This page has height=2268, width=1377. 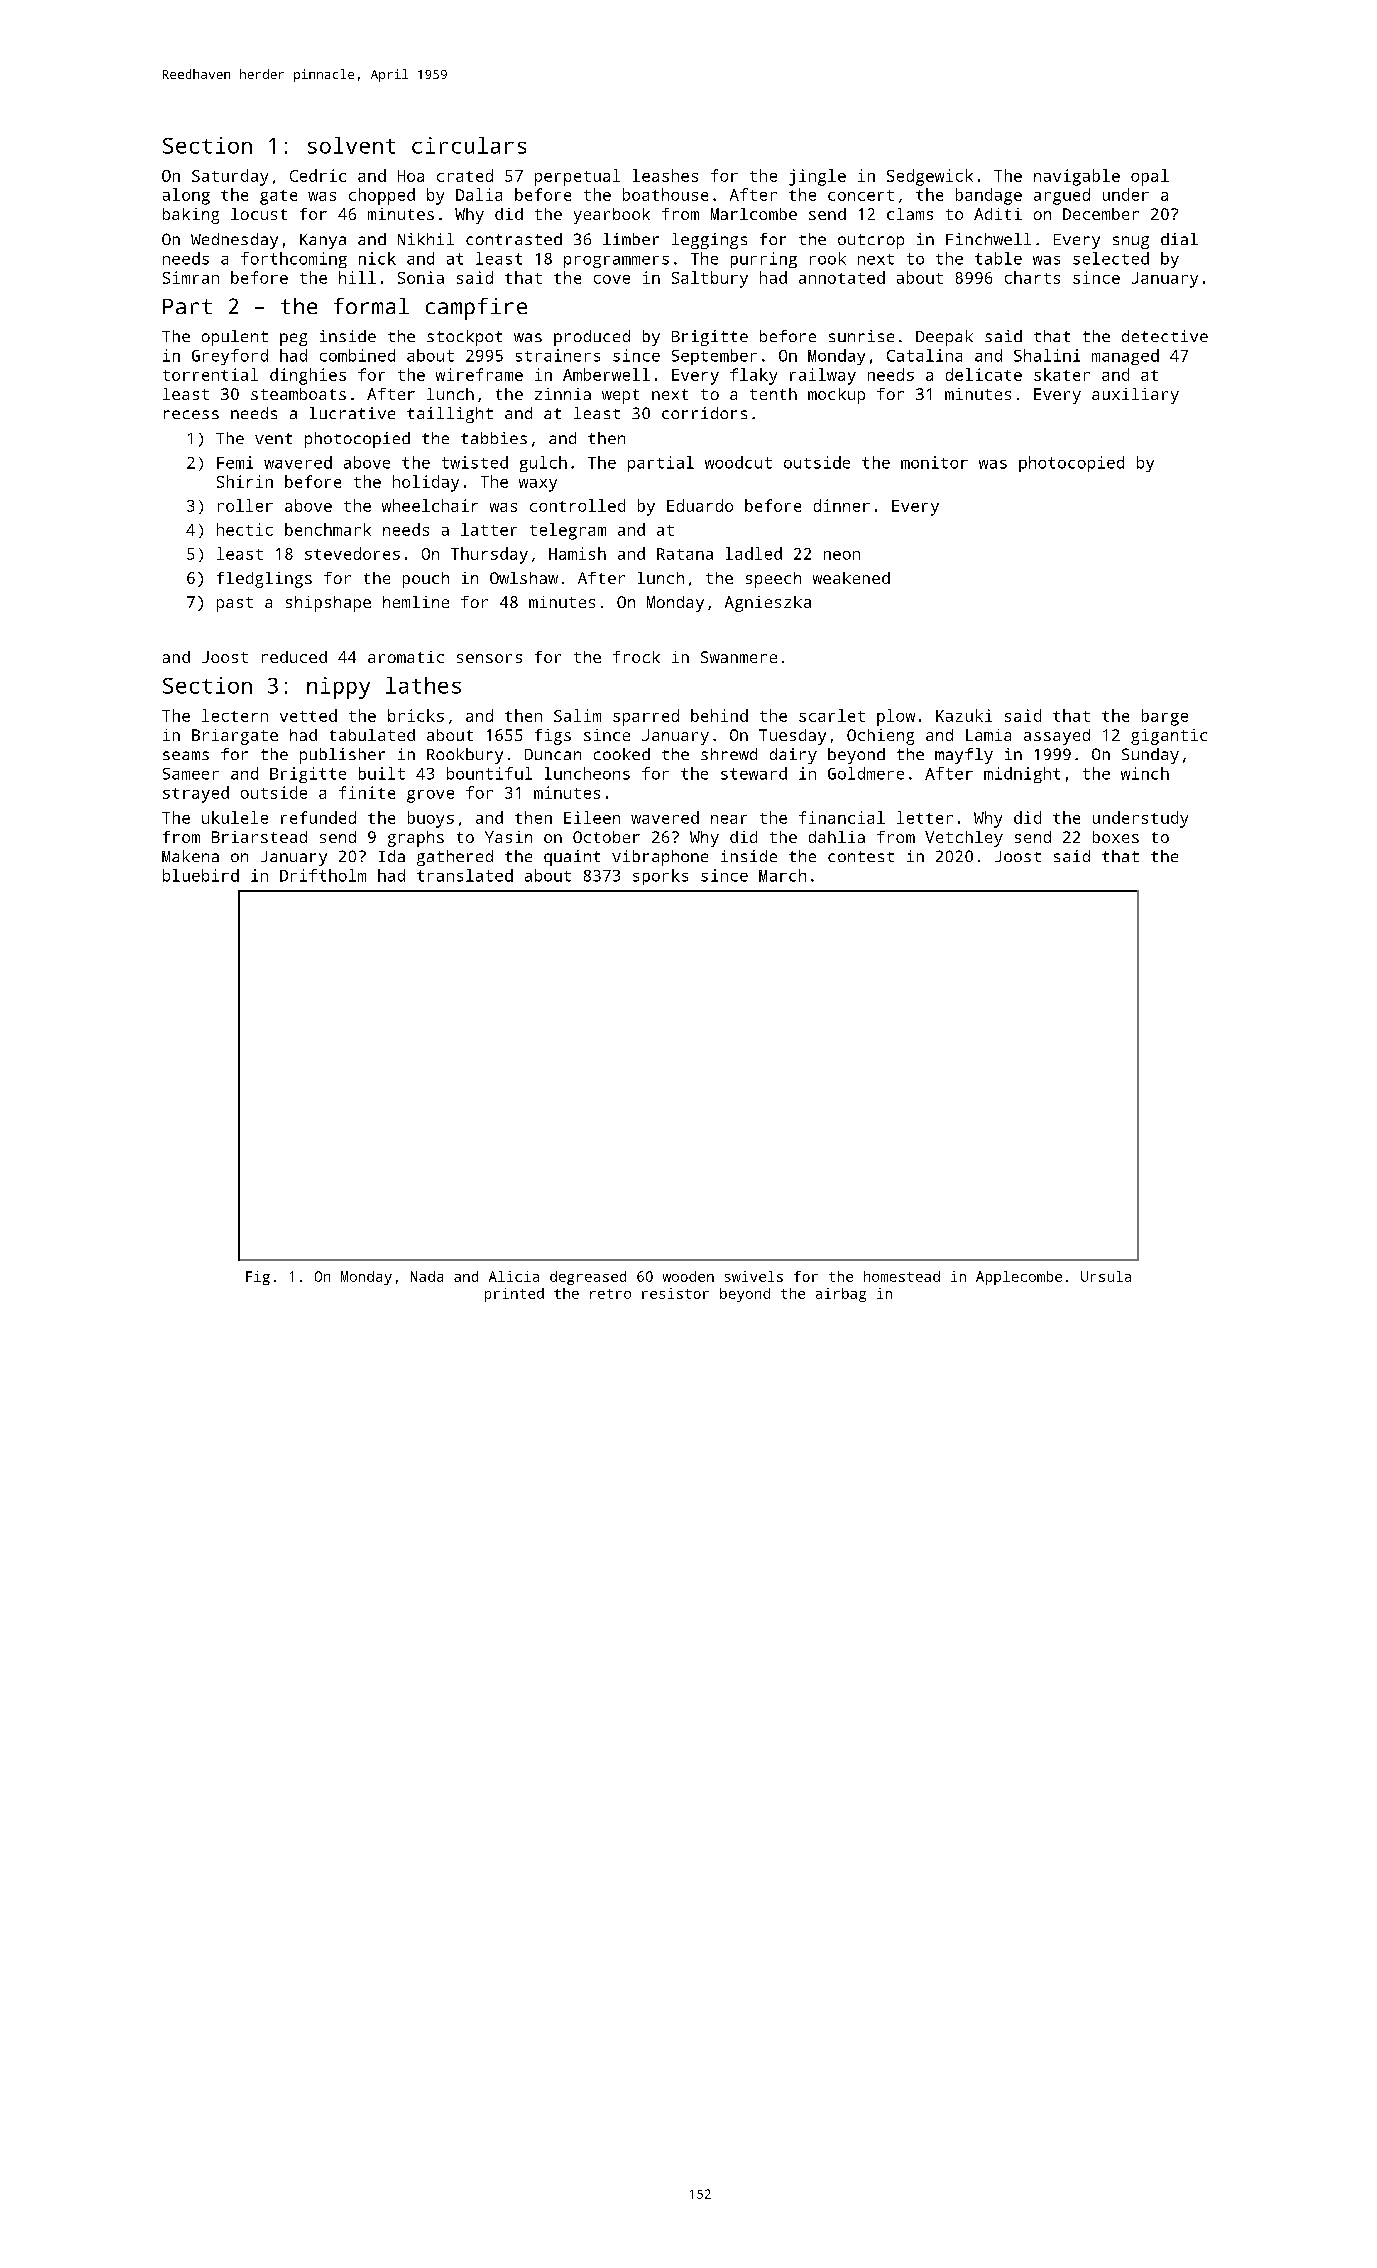 What do you see at coordinates (1165, 717) in the page?
I see `barge` at bounding box center [1165, 717].
